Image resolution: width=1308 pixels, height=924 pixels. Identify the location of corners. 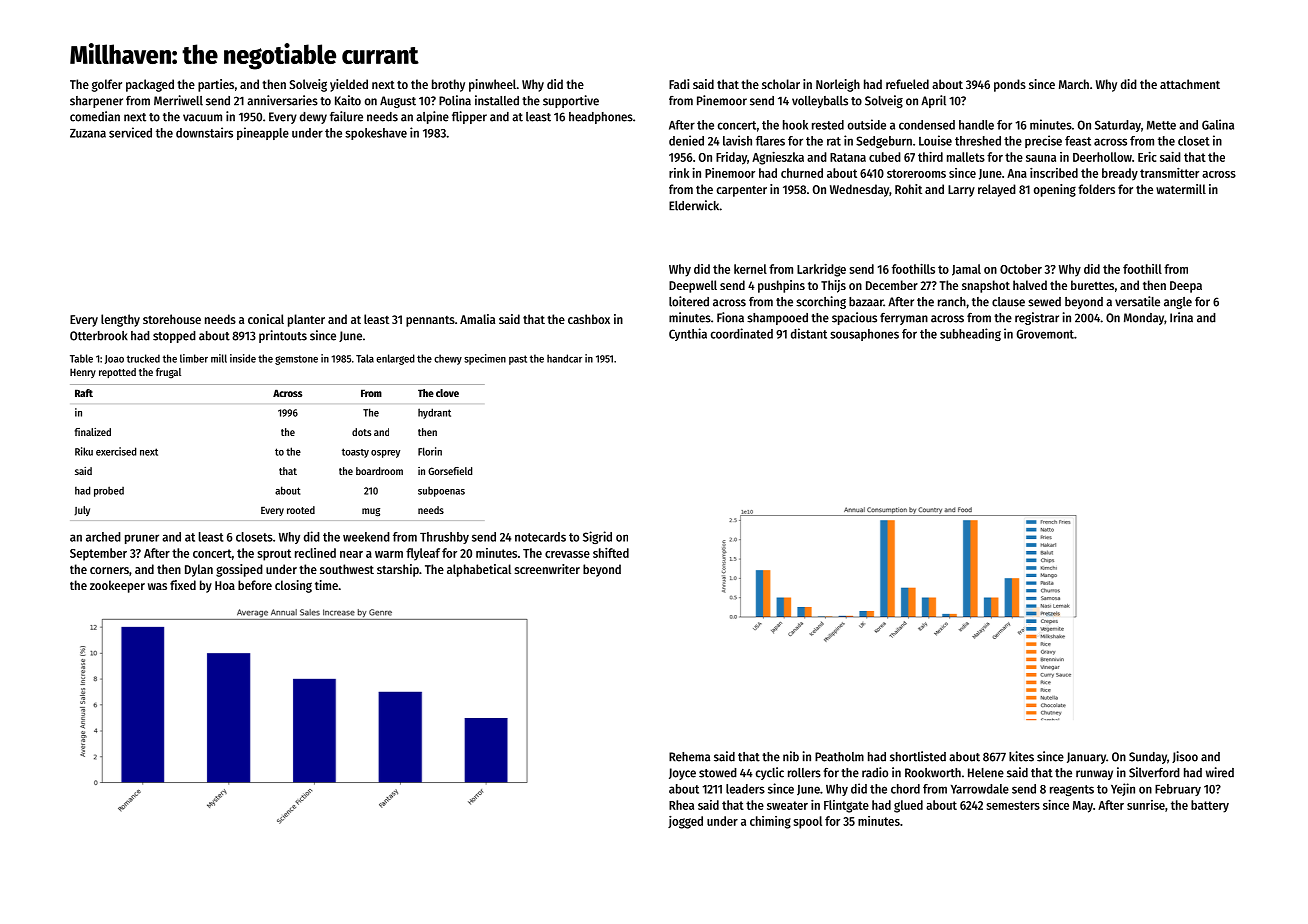
(109, 570).
